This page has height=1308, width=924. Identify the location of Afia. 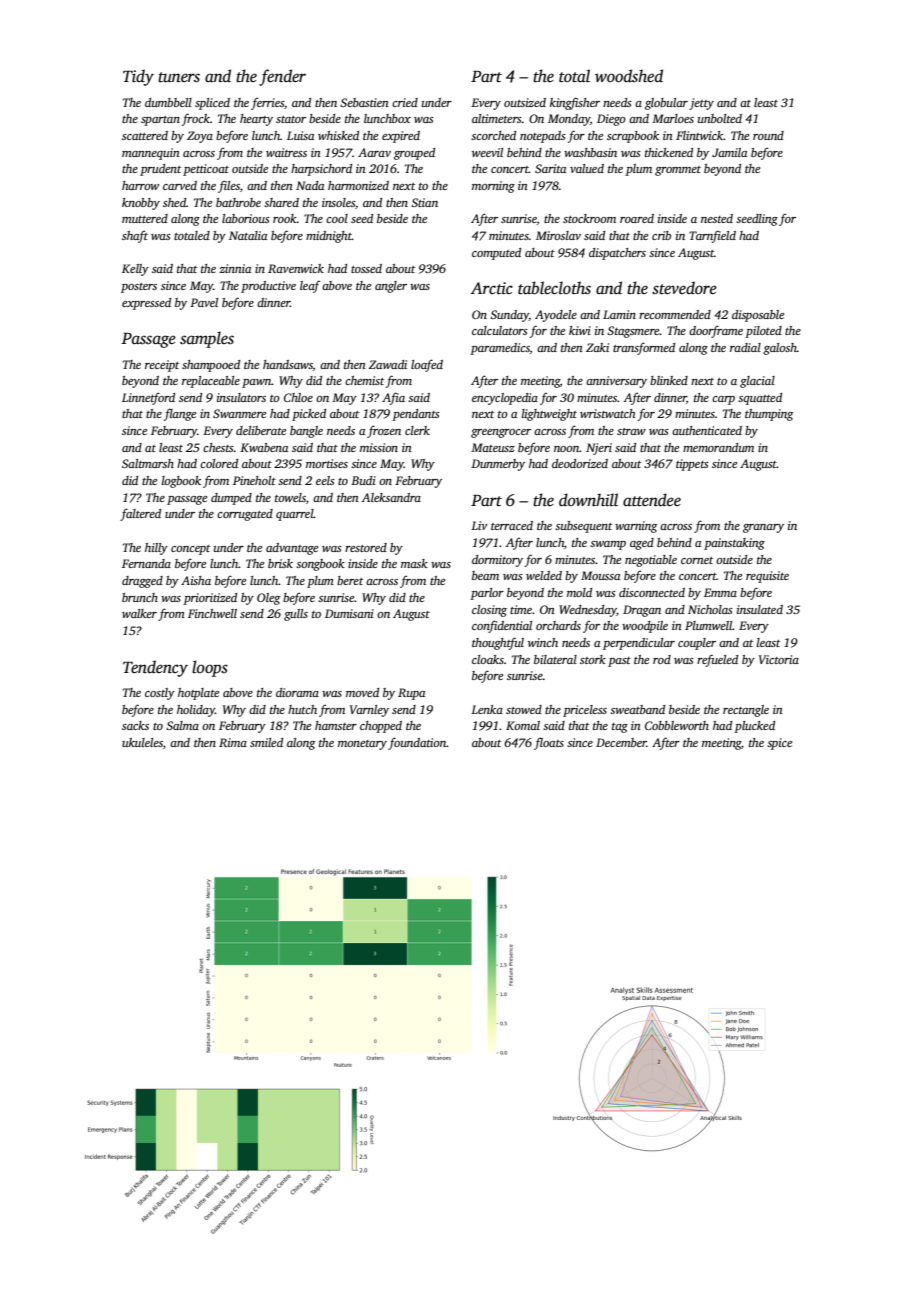
(393, 398).
